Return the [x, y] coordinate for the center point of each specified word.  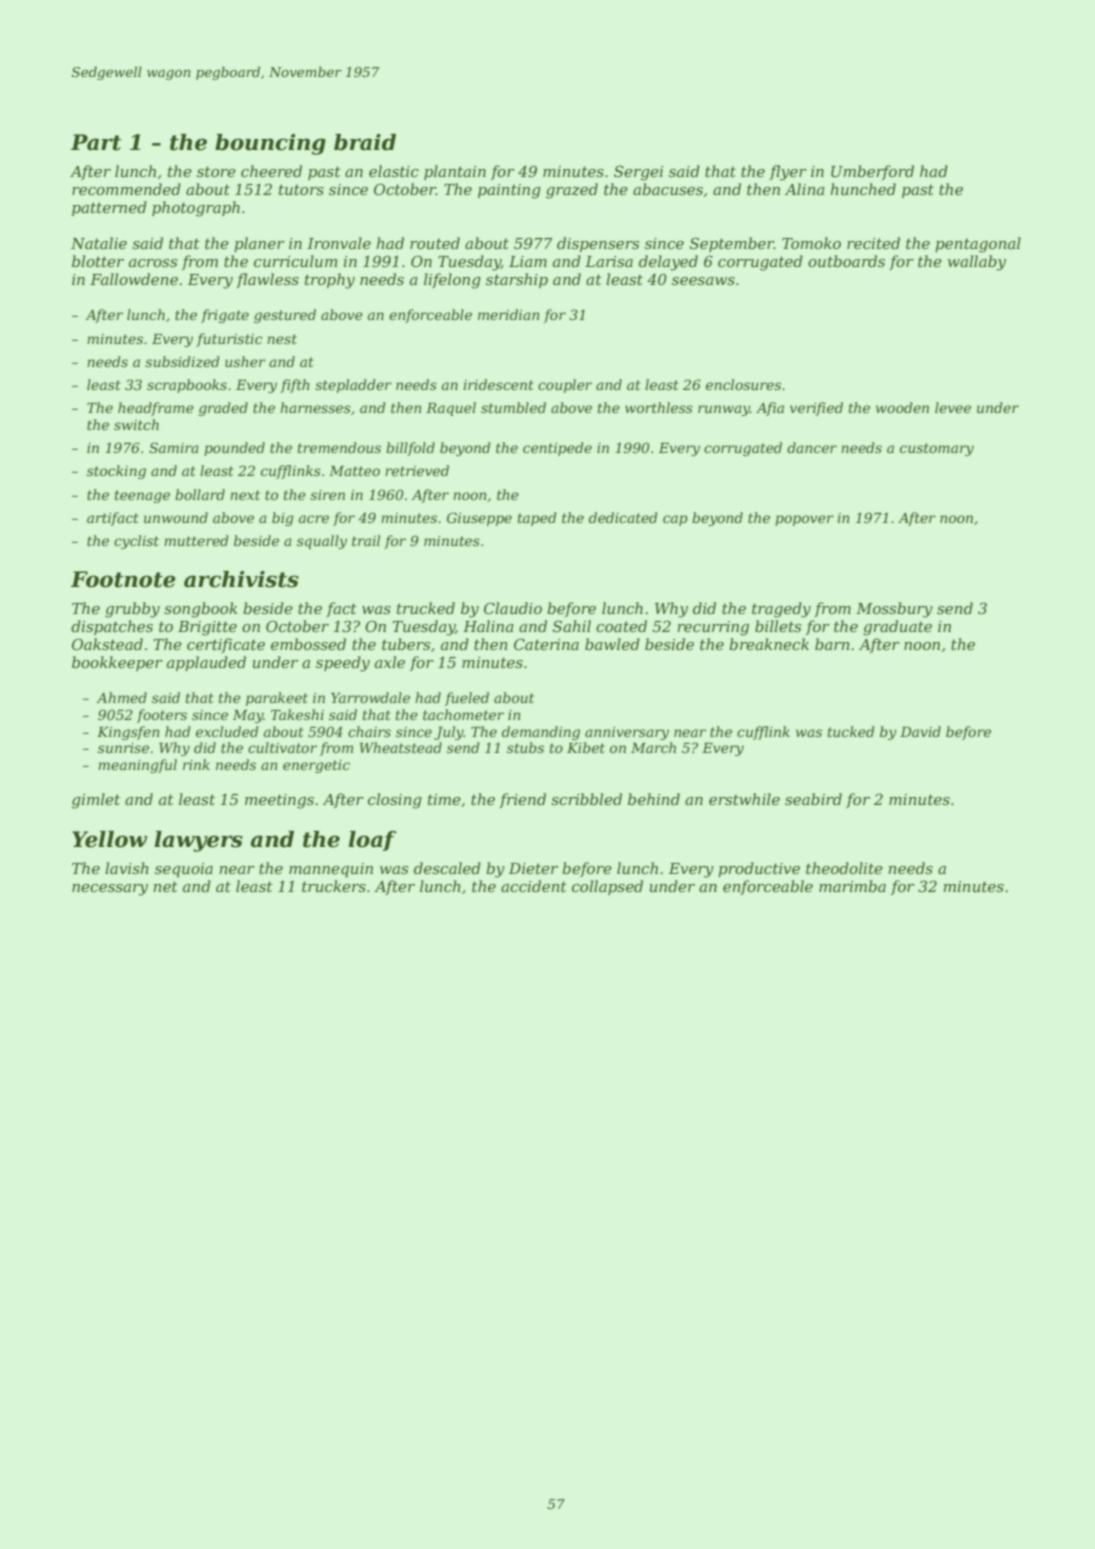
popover [804, 520]
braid [365, 142]
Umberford [872, 172]
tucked [851, 731]
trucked [426, 608]
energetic [316, 766]
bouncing [270, 144]
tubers [406, 644]
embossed [308, 644]
